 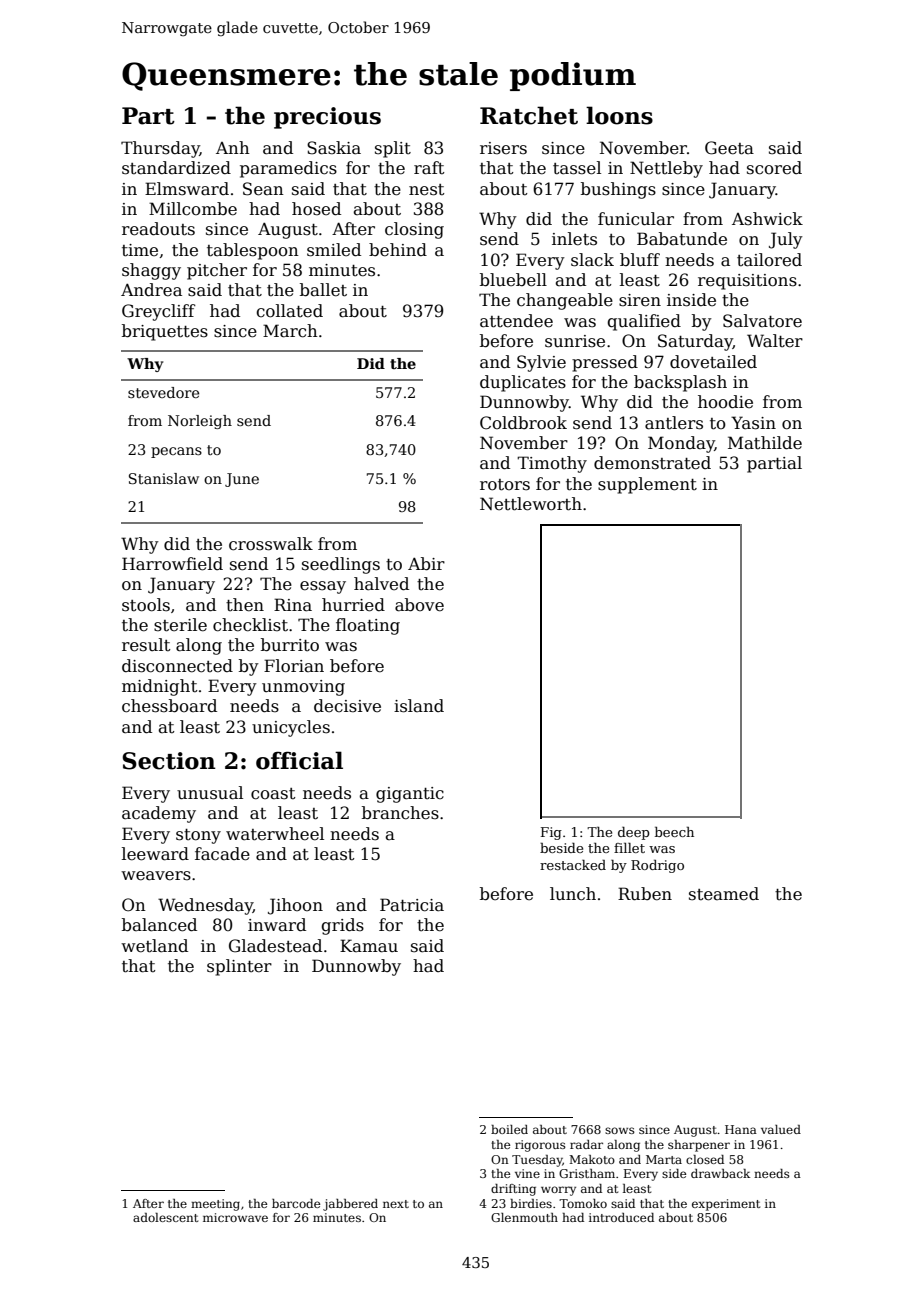 I want to click on stevedore, so click(x=163, y=392).
